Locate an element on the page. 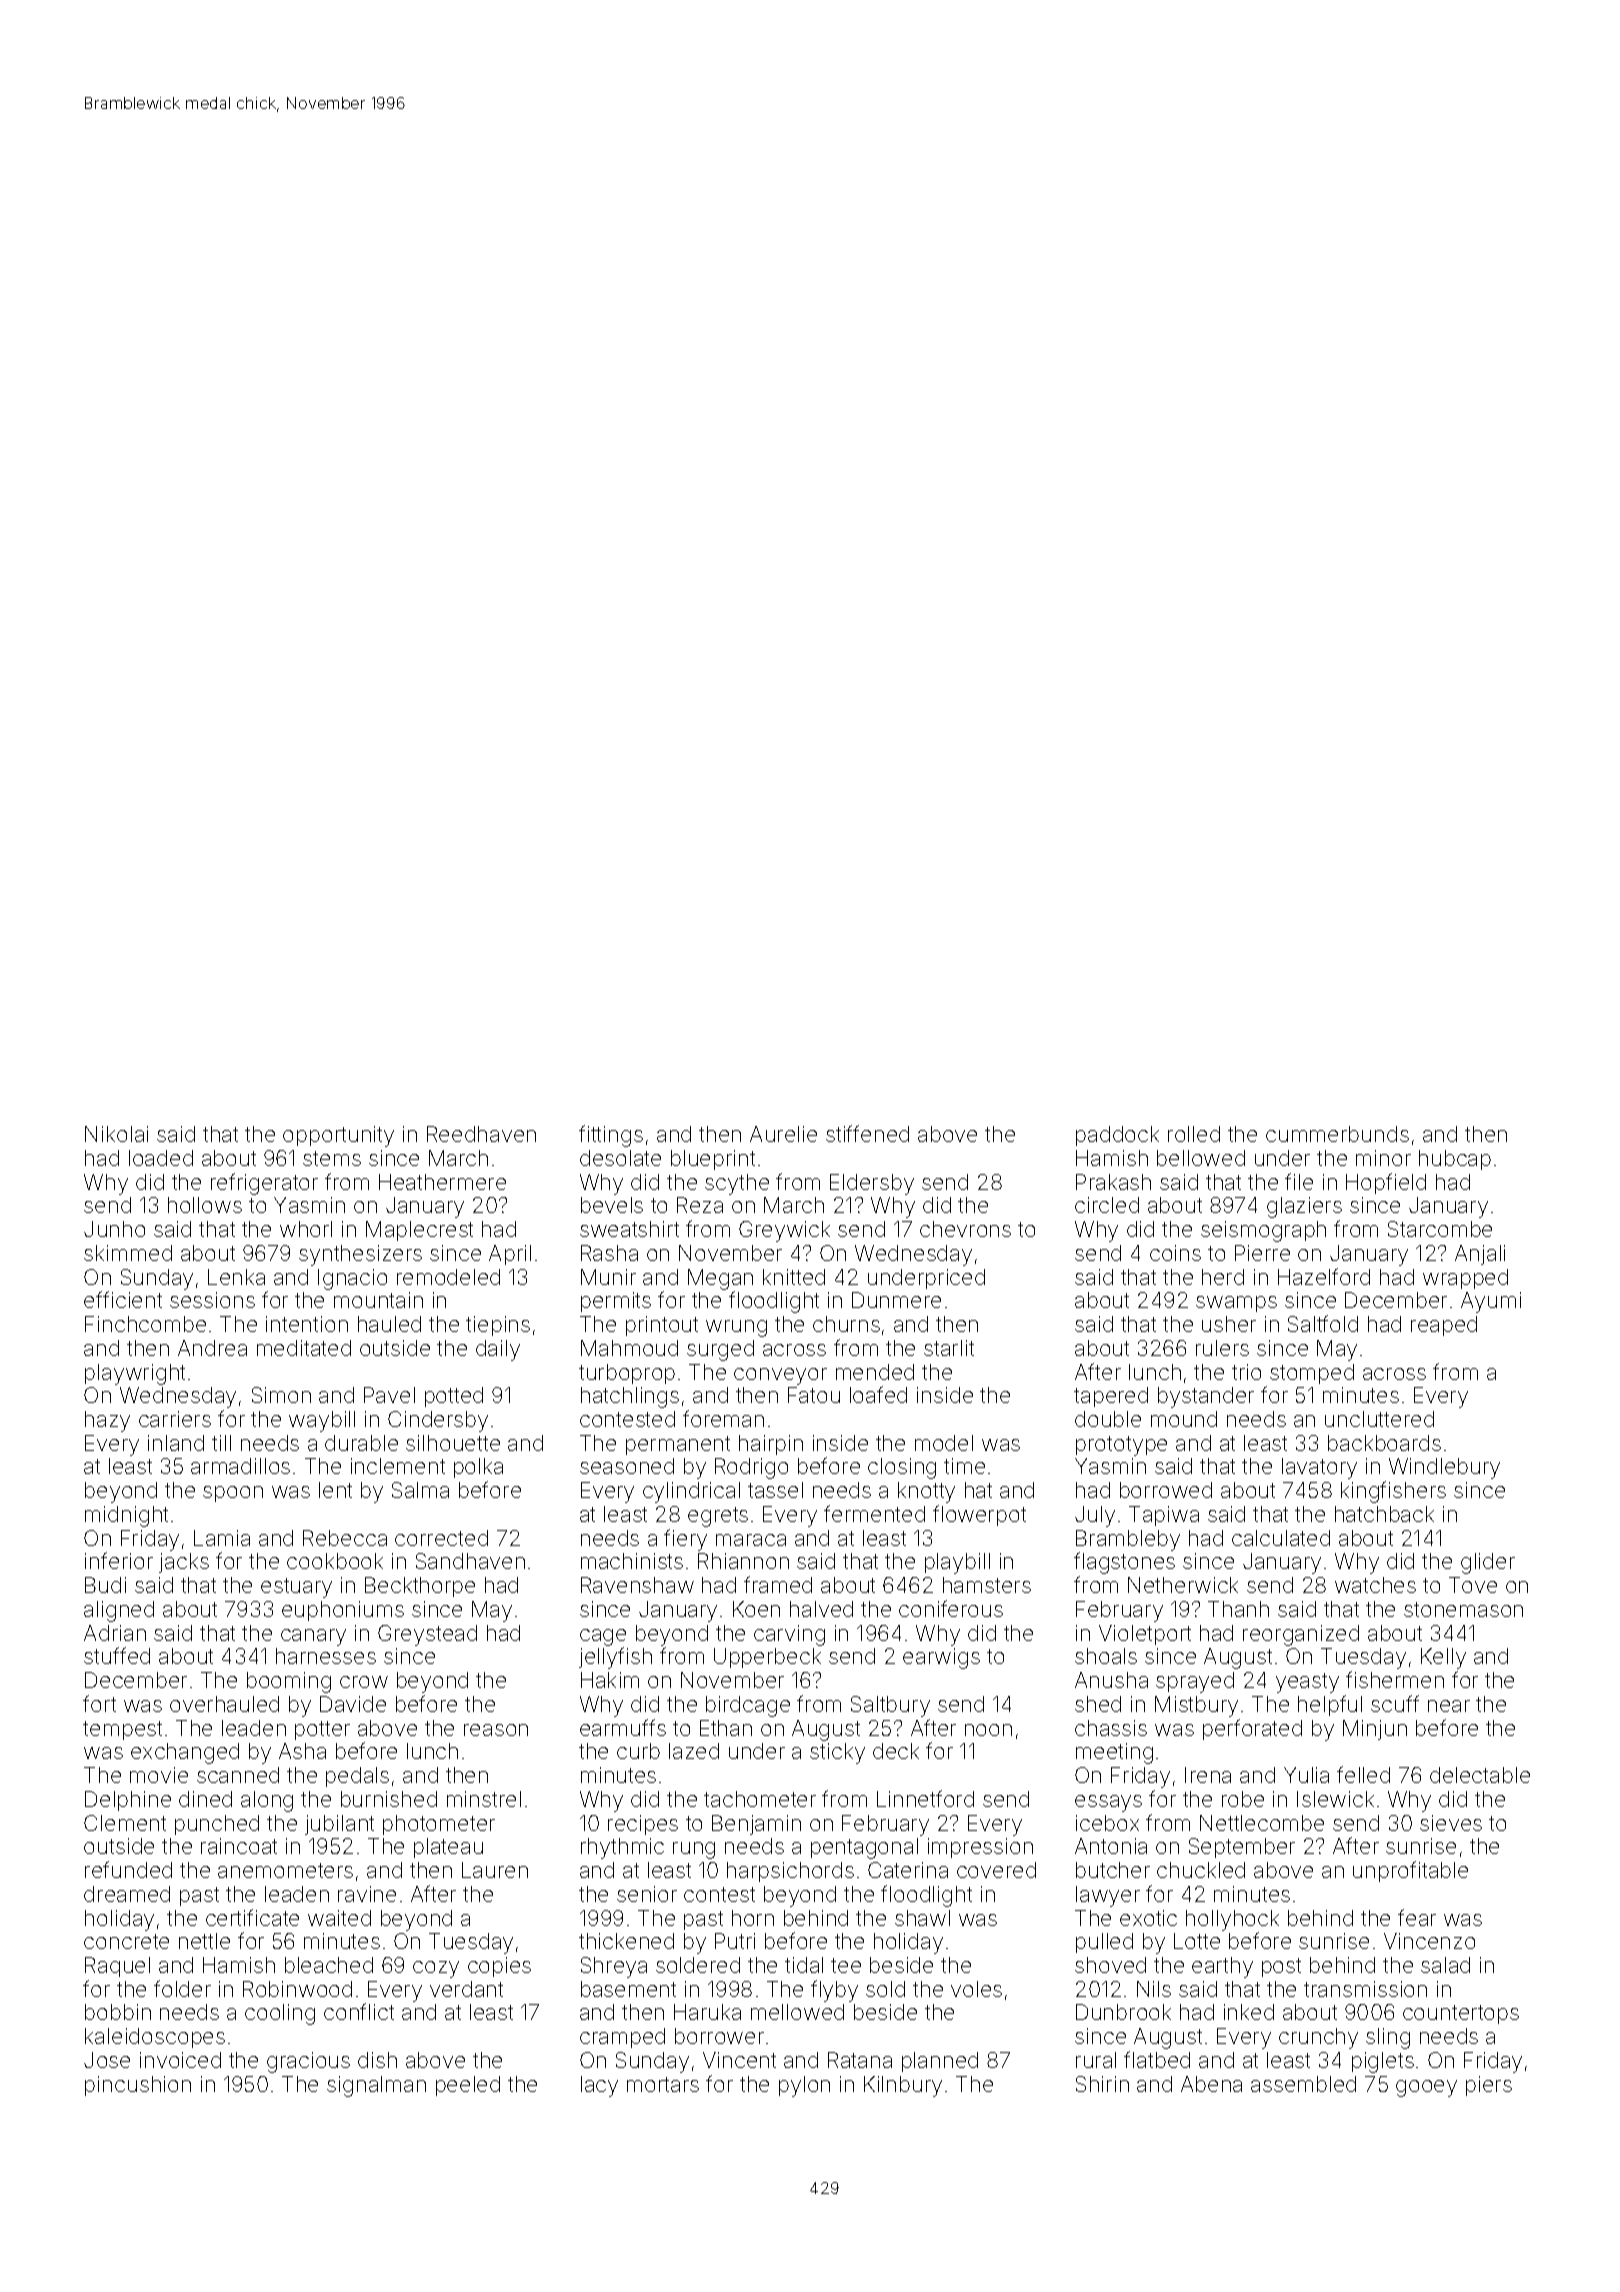  mended is located at coordinates (875, 1372).
